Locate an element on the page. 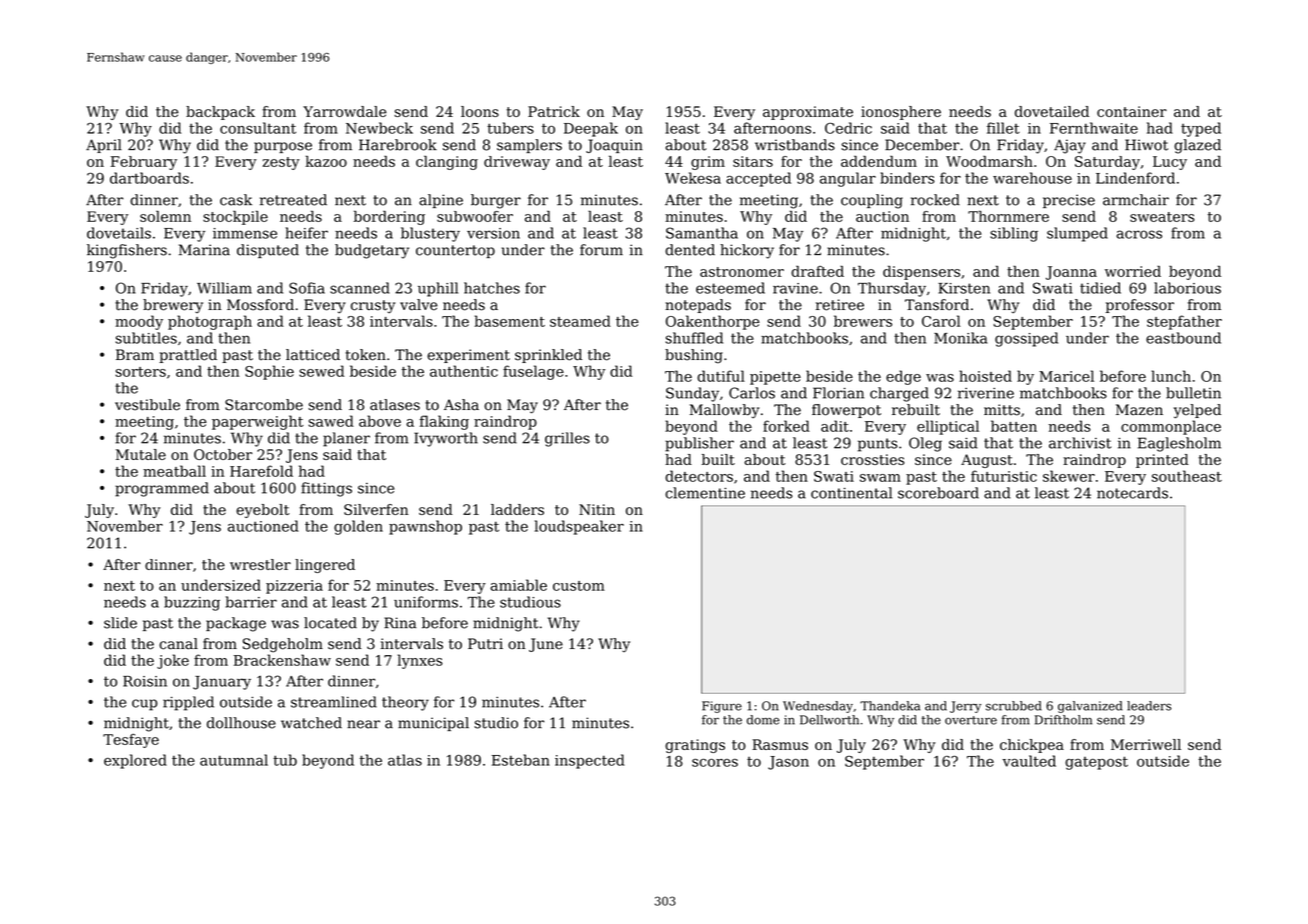  forked is located at coordinates (786, 426).
